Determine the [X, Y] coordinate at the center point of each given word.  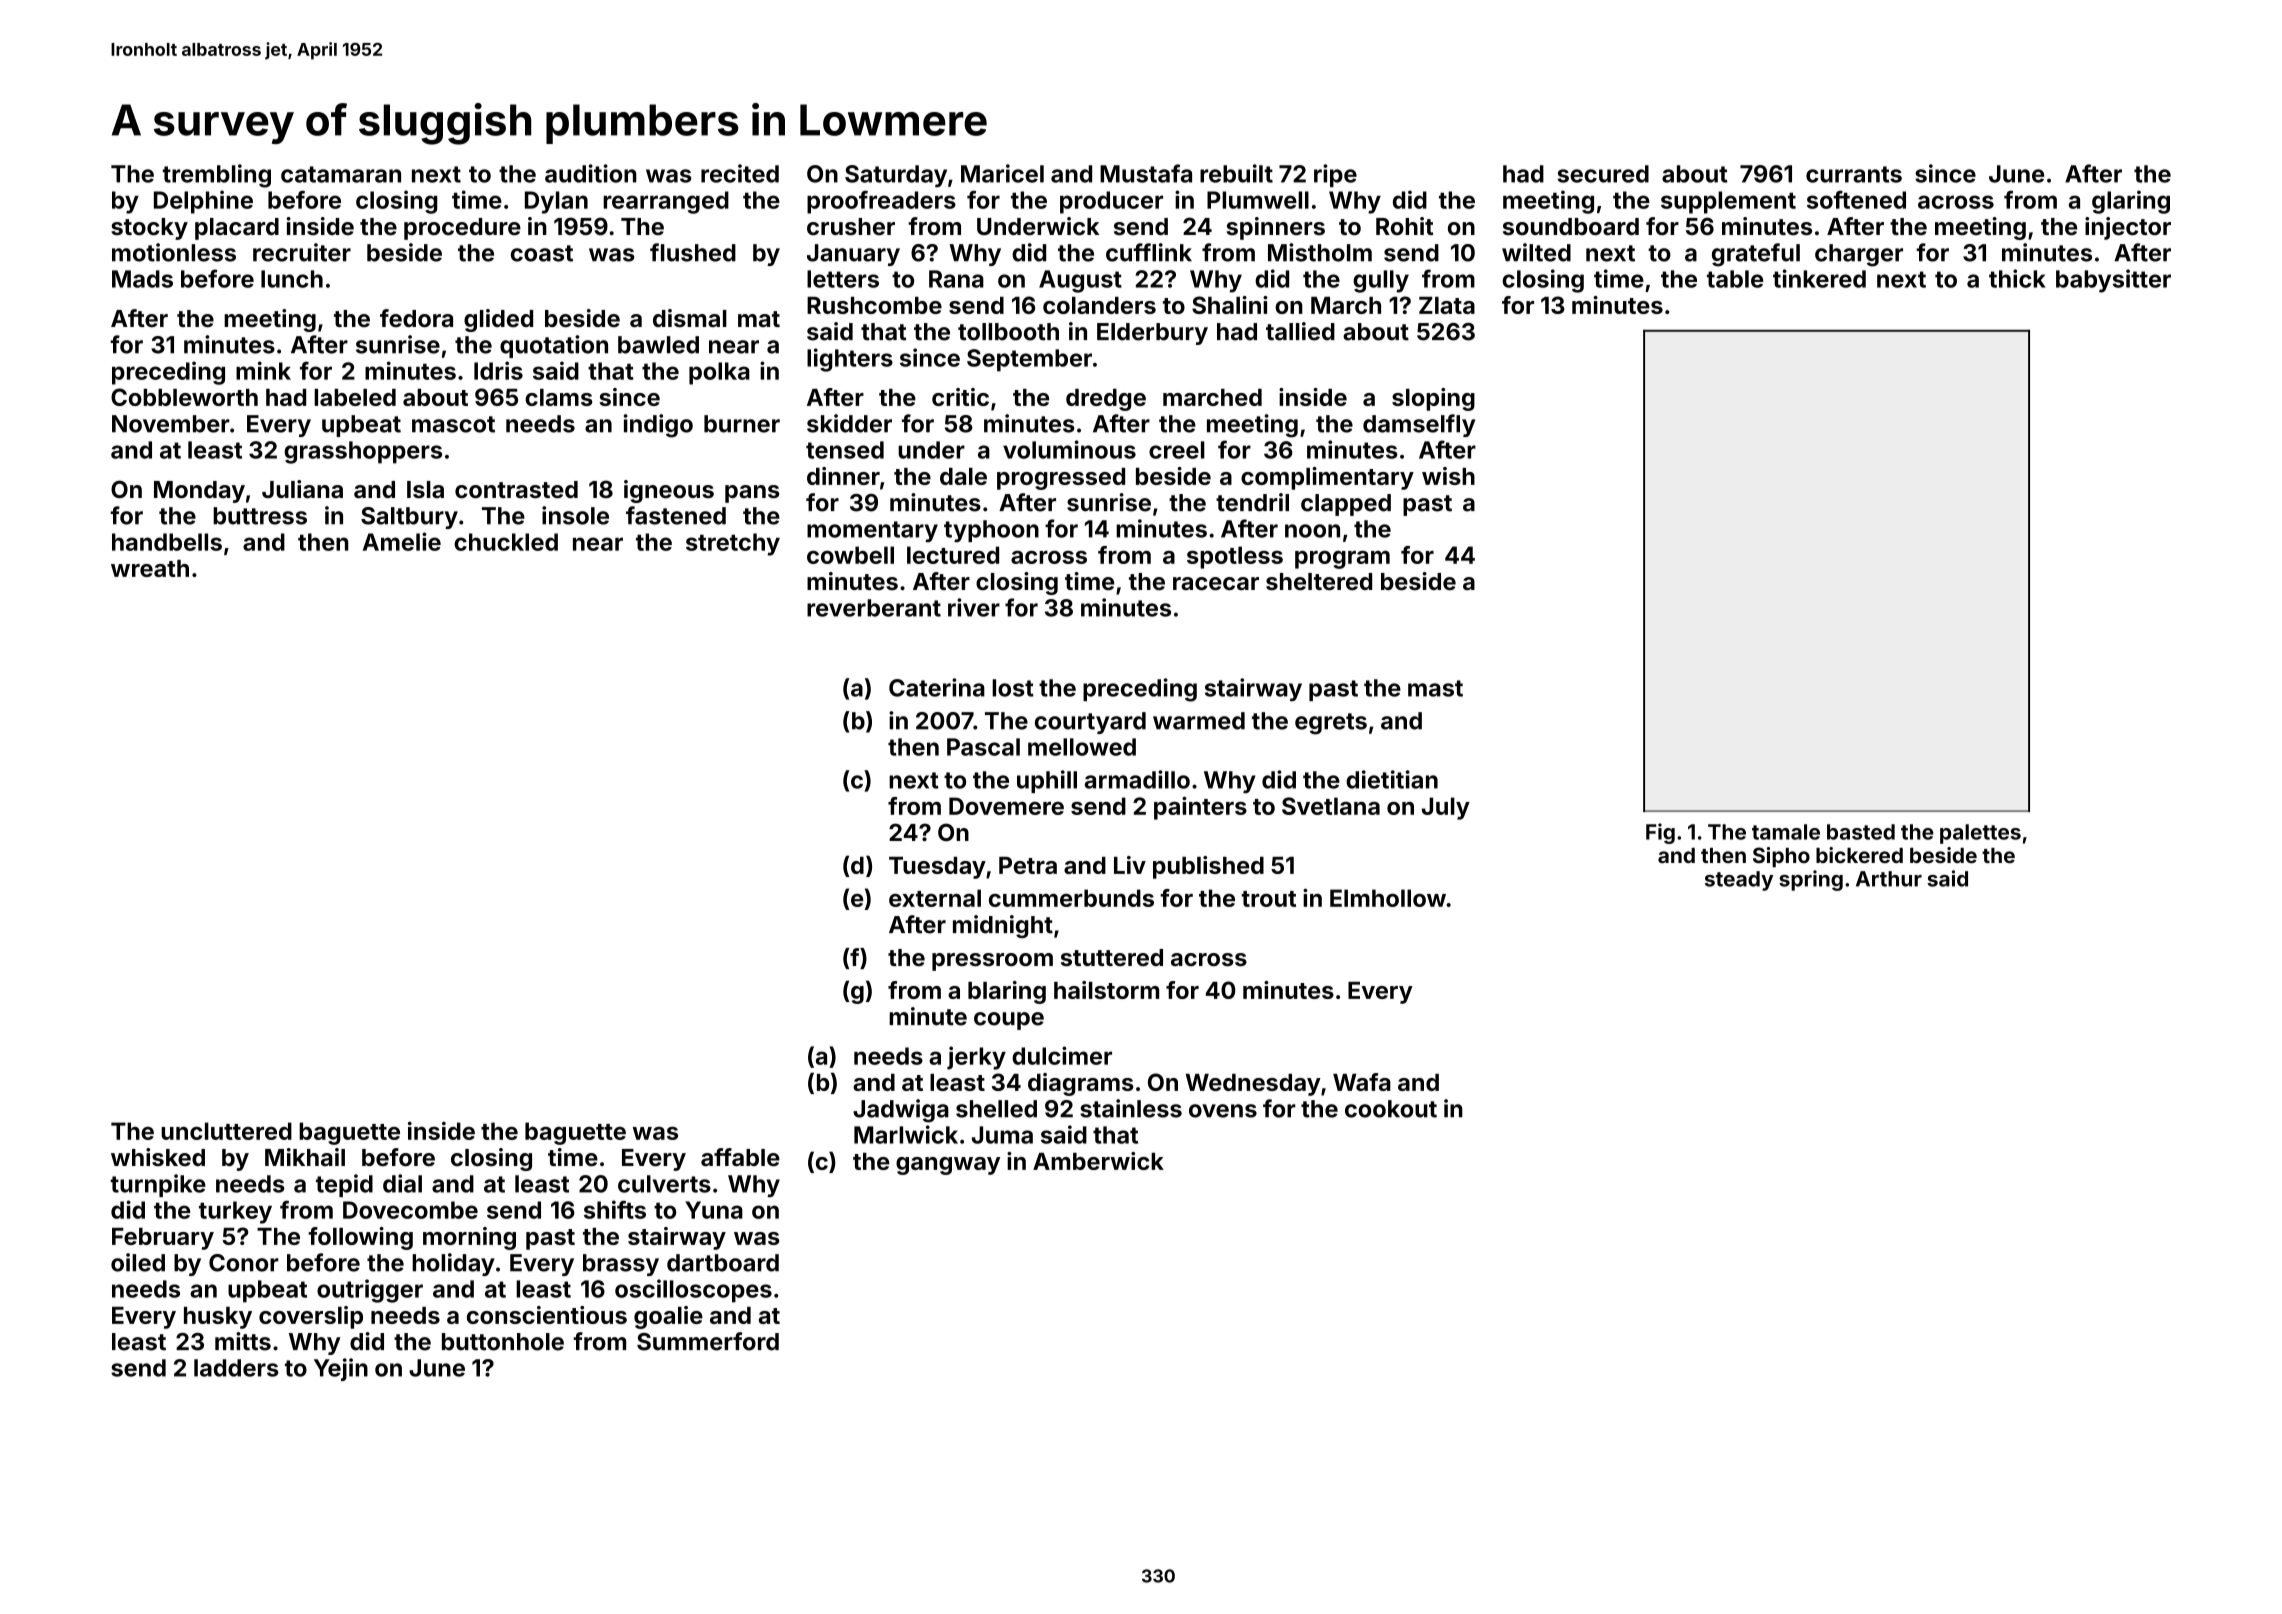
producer [1111, 202]
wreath [150, 568]
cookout [1391, 1109]
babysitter [2113, 281]
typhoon [991, 531]
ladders [236, 1368]
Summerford [708, 1341]
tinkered [1819, 278]
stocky [149, 229]
